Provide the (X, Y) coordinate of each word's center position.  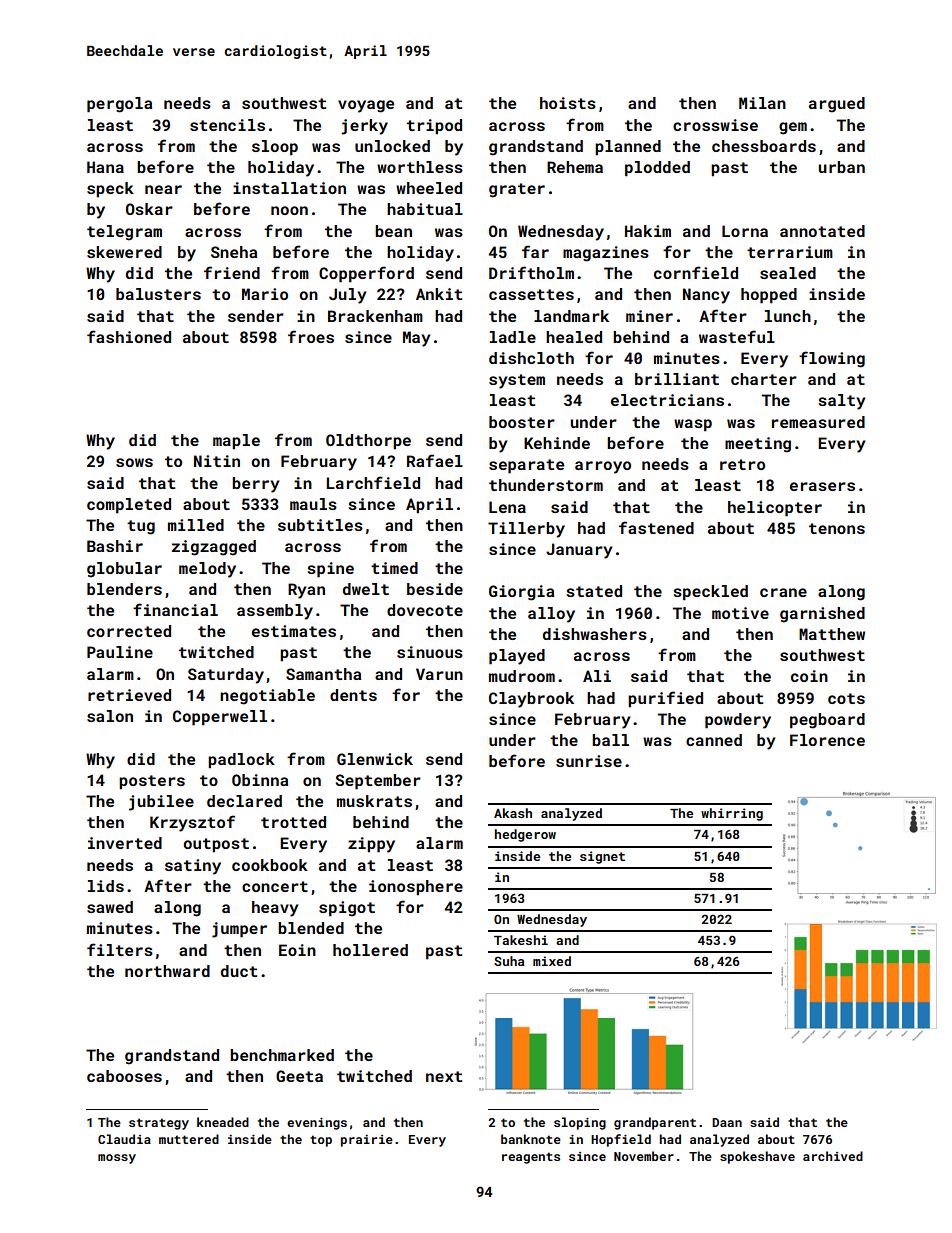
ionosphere (416, 888)
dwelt (366, 589)
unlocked (392, 146)
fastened (656, 527)
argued (837, 105)
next (444, 1076)
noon (289, 210)
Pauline (120, 652)
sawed (110, 907)
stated (594, 591)
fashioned (129, 336)
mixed (552, 961)
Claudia (124, 1139)
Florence (827, 740)
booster (522, 422)
